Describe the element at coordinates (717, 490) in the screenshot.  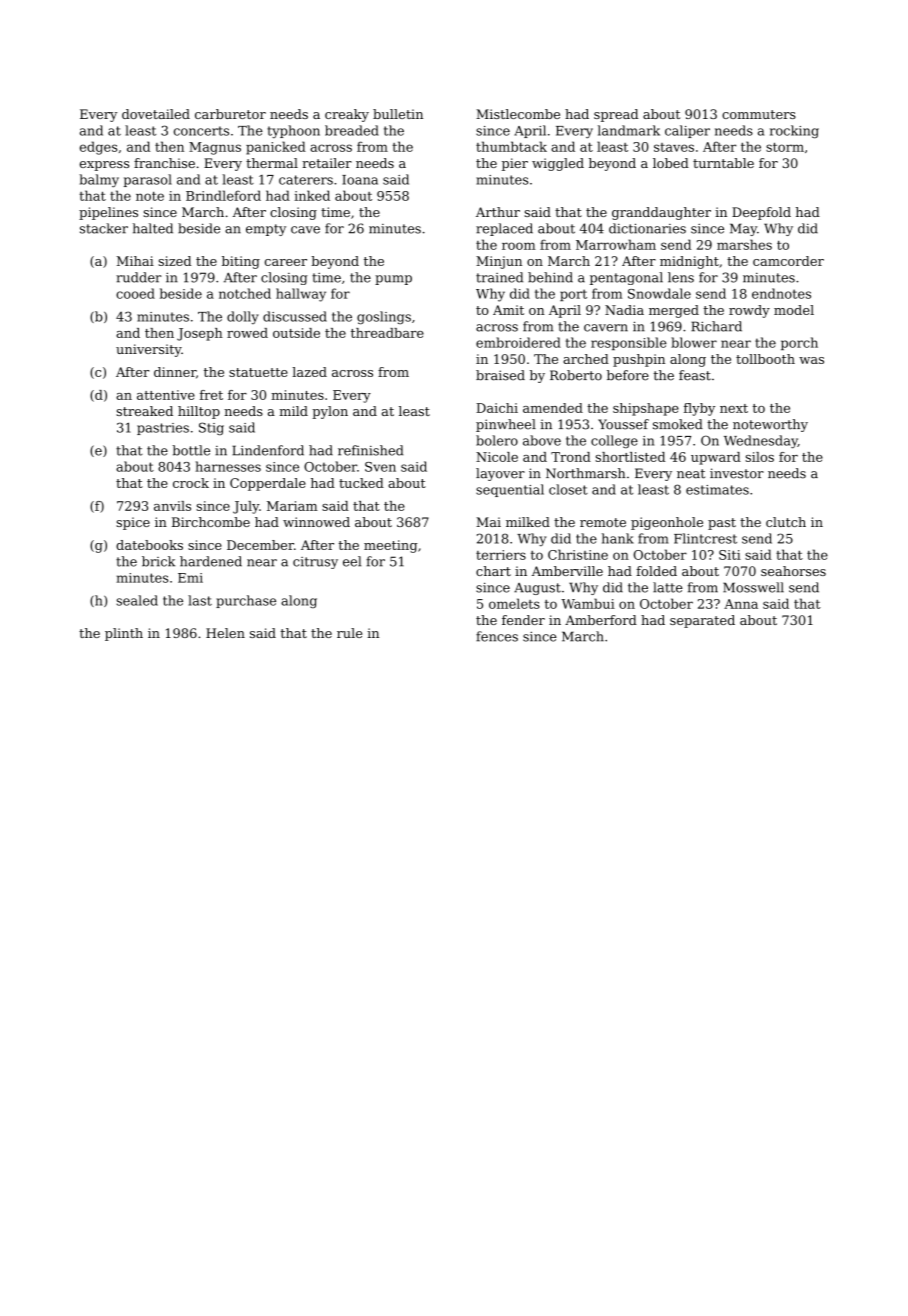
I see `estimates` at that location.
